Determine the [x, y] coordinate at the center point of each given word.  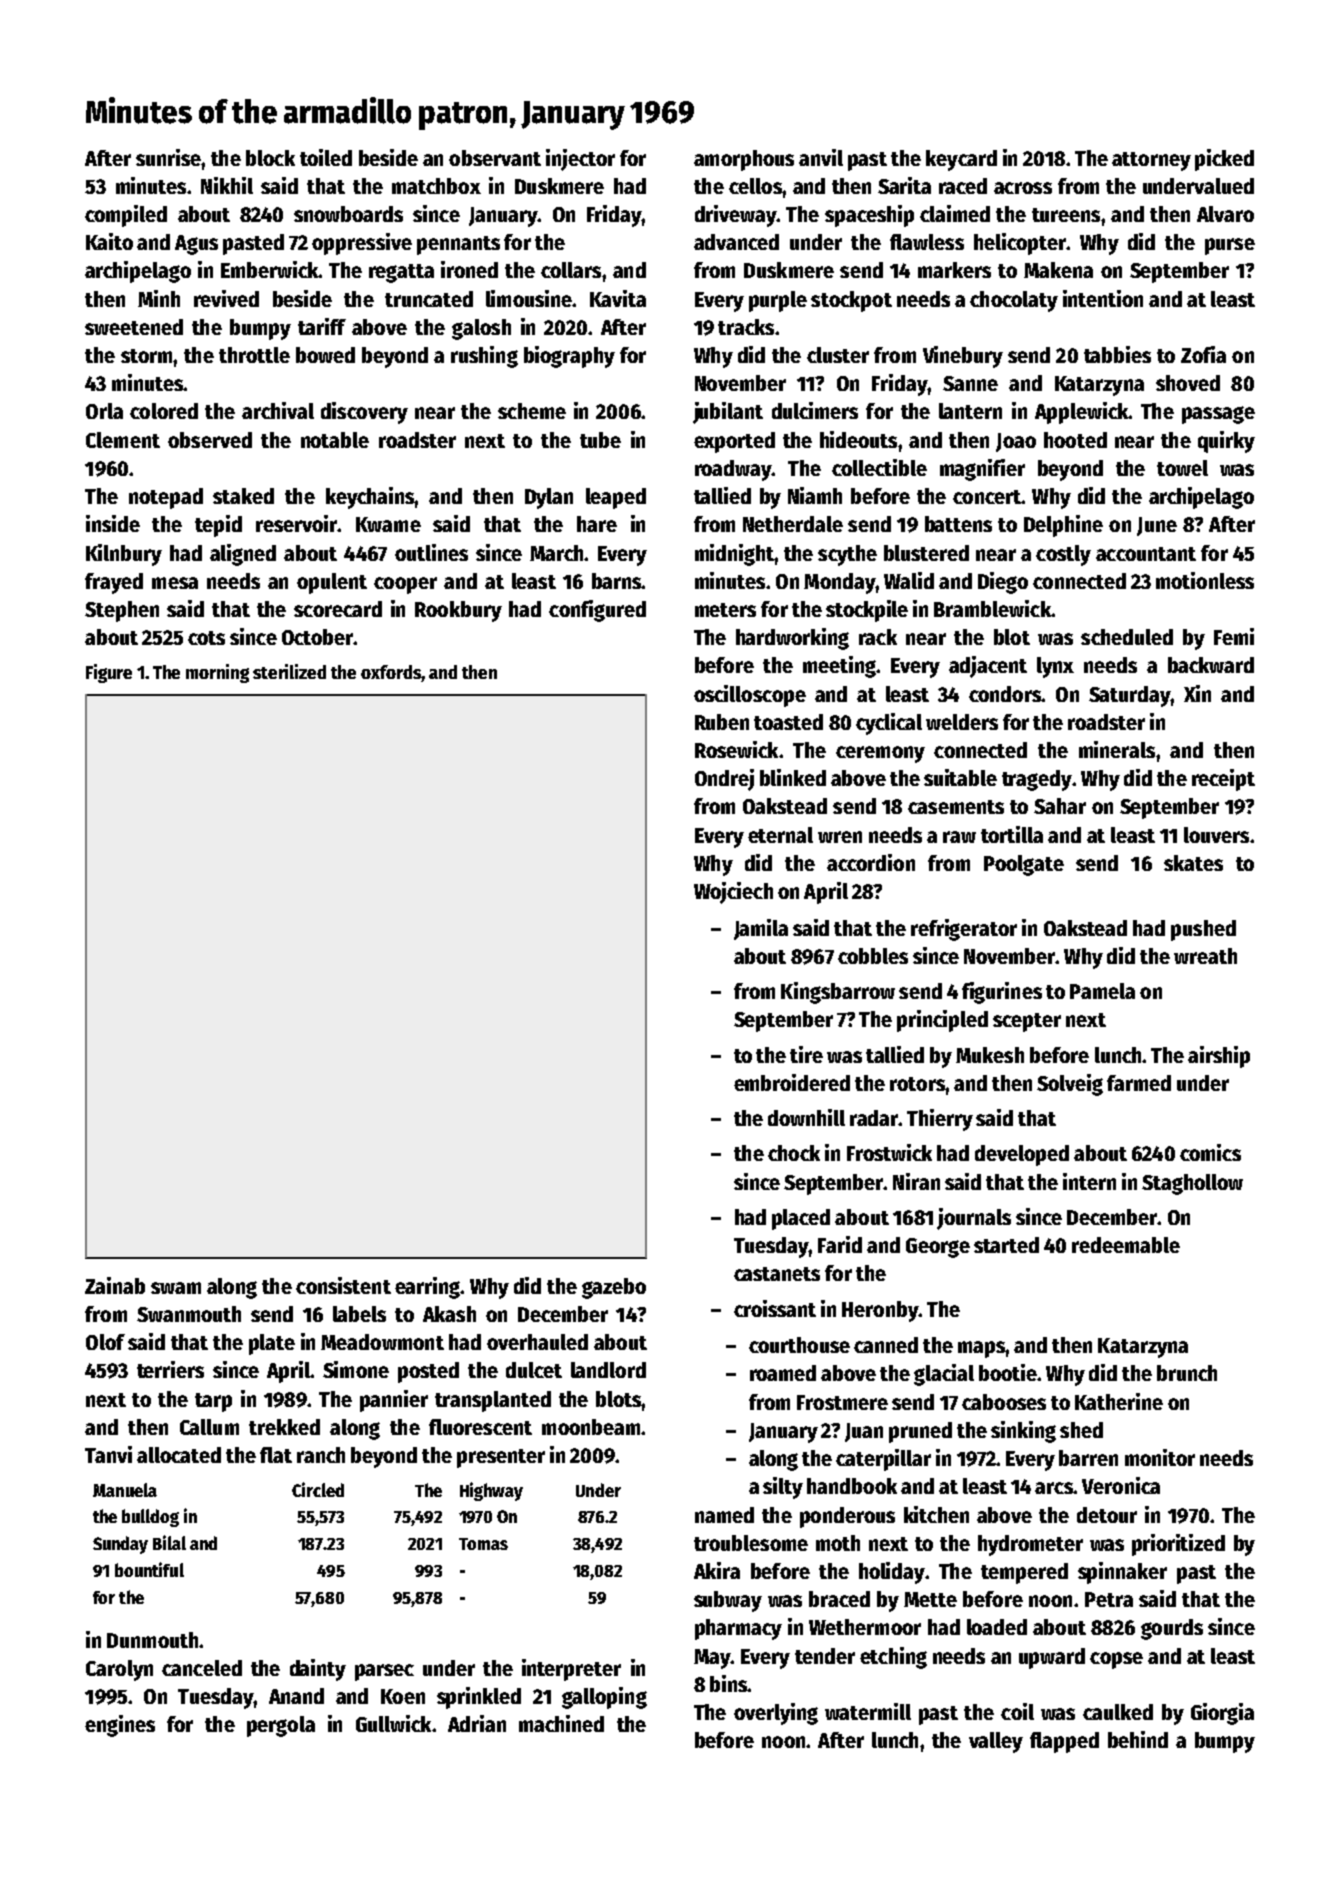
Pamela [1102, 991]
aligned [243, 555]
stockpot [851, 301]
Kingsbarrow [838, 993]
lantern [970, 411]
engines [120, 1726]
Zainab [115, 1285]
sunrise [168, 157]
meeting [839, 667]
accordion [871, 862]
